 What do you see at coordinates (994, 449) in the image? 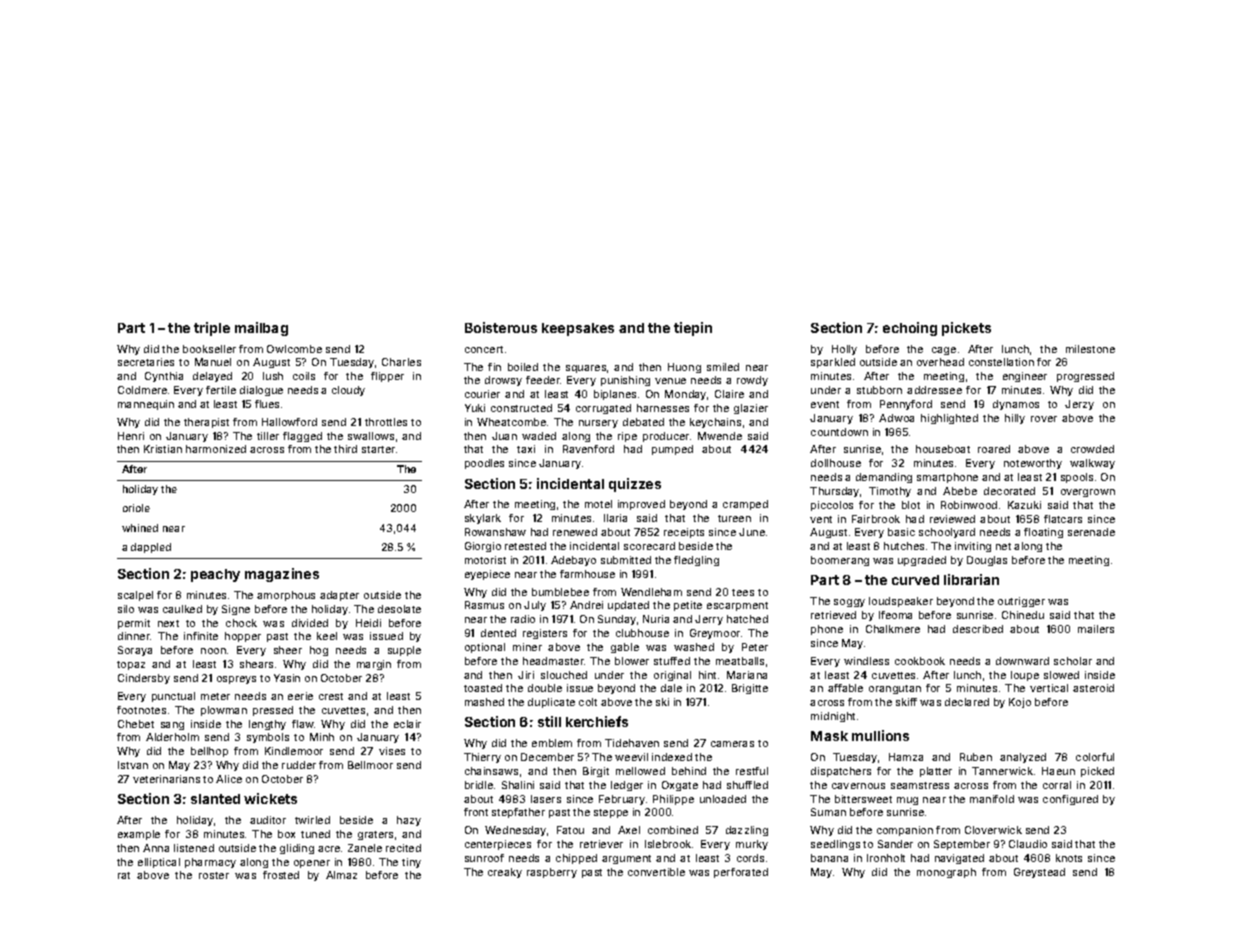
I see `roared` at bounding box center [994, 449].
